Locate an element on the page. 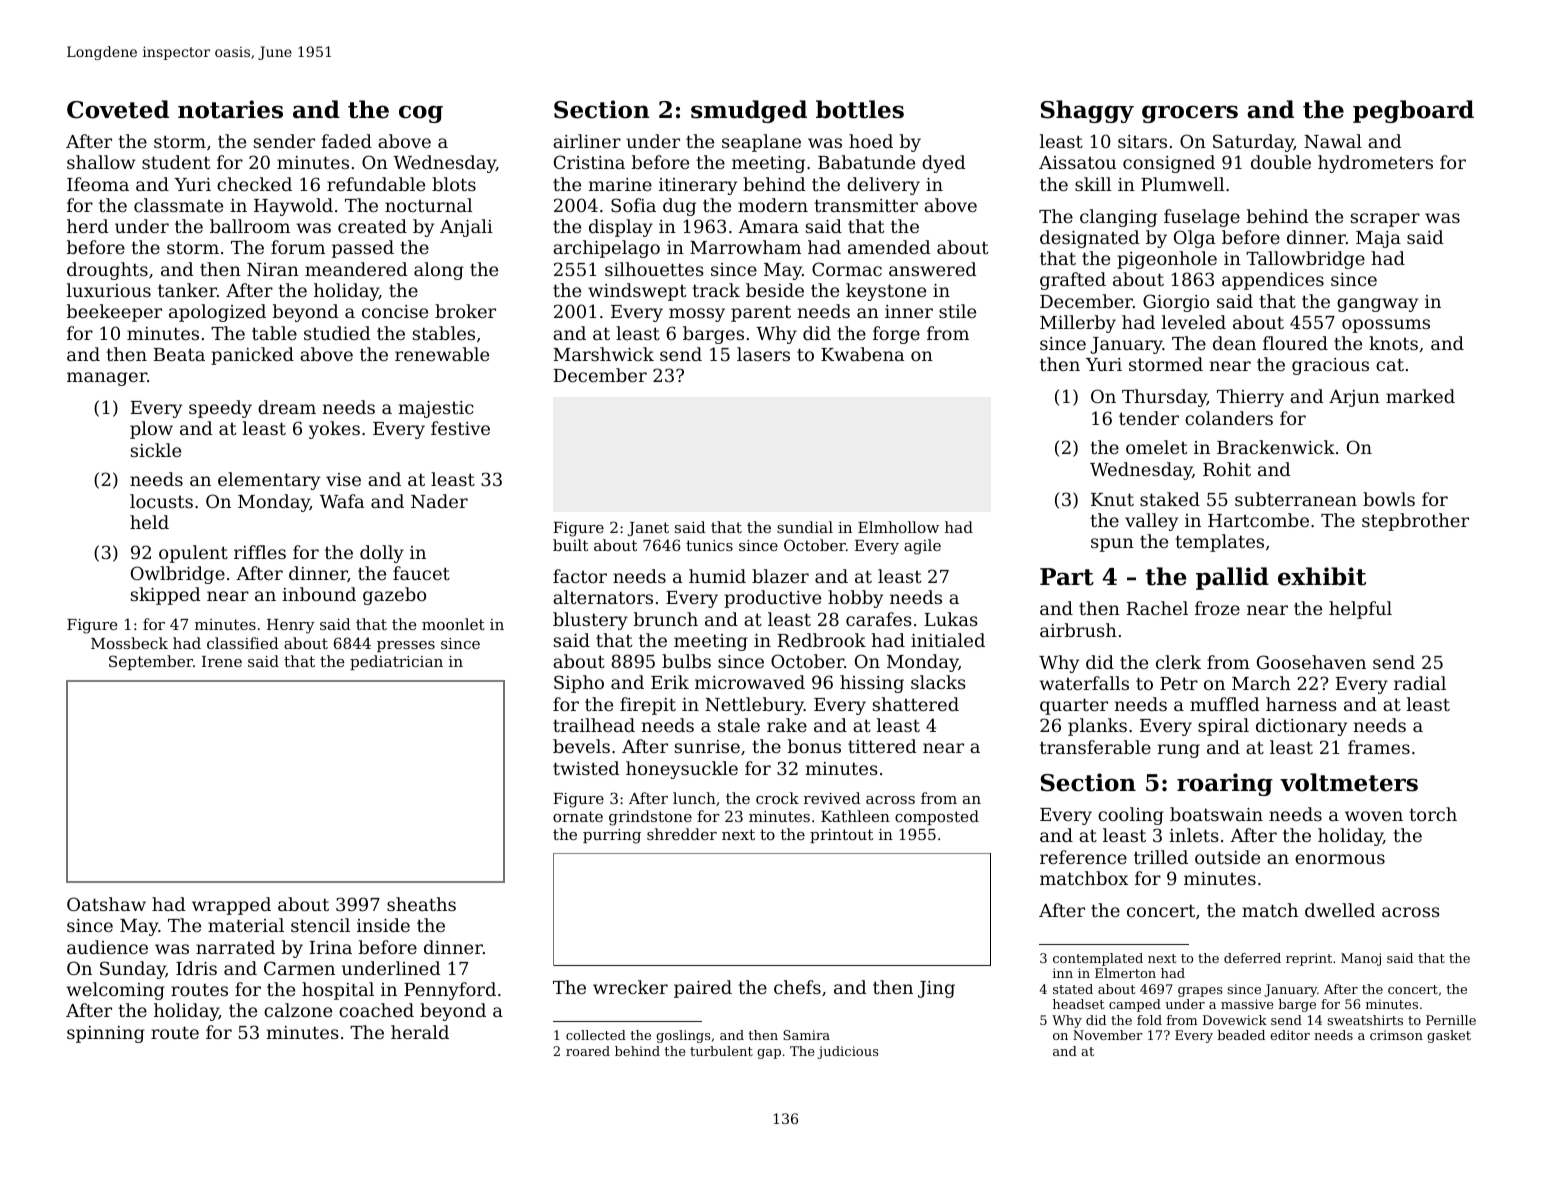  Kwabena is located at coordinates (862, 354).
